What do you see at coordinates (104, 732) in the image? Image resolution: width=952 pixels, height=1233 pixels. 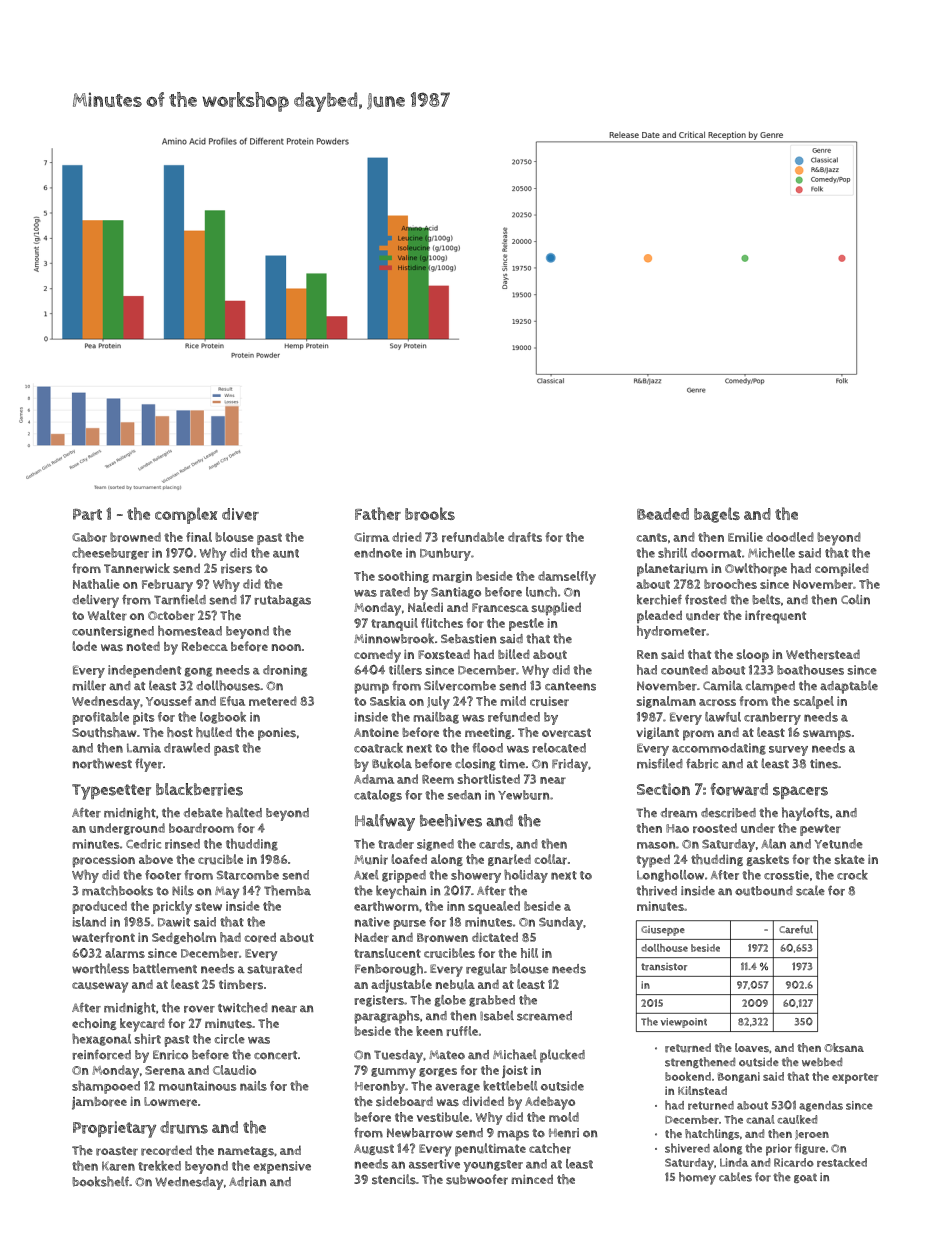 I see `Southshaw` at bounding box center [104, 732].
